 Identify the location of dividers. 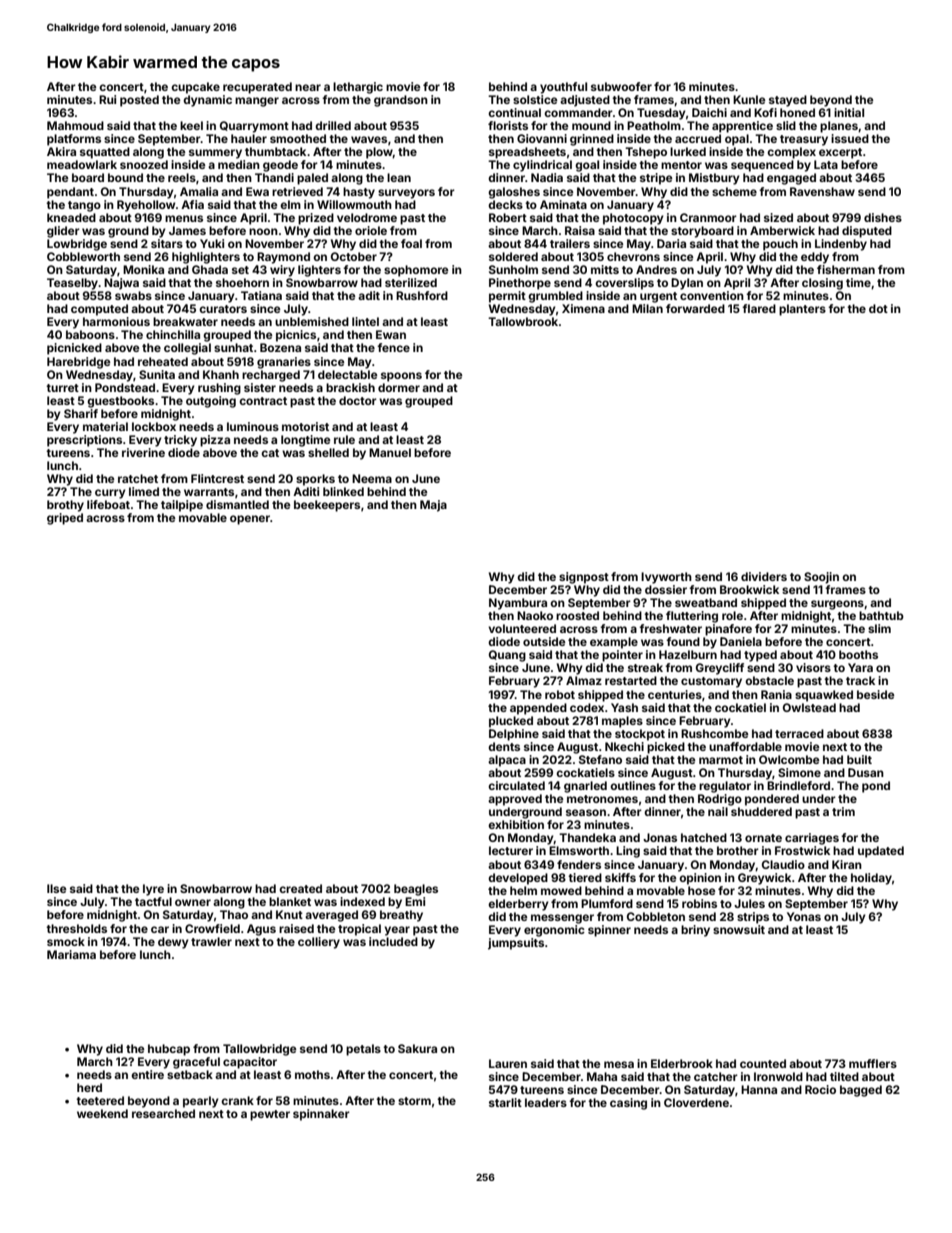
(764, 576).
